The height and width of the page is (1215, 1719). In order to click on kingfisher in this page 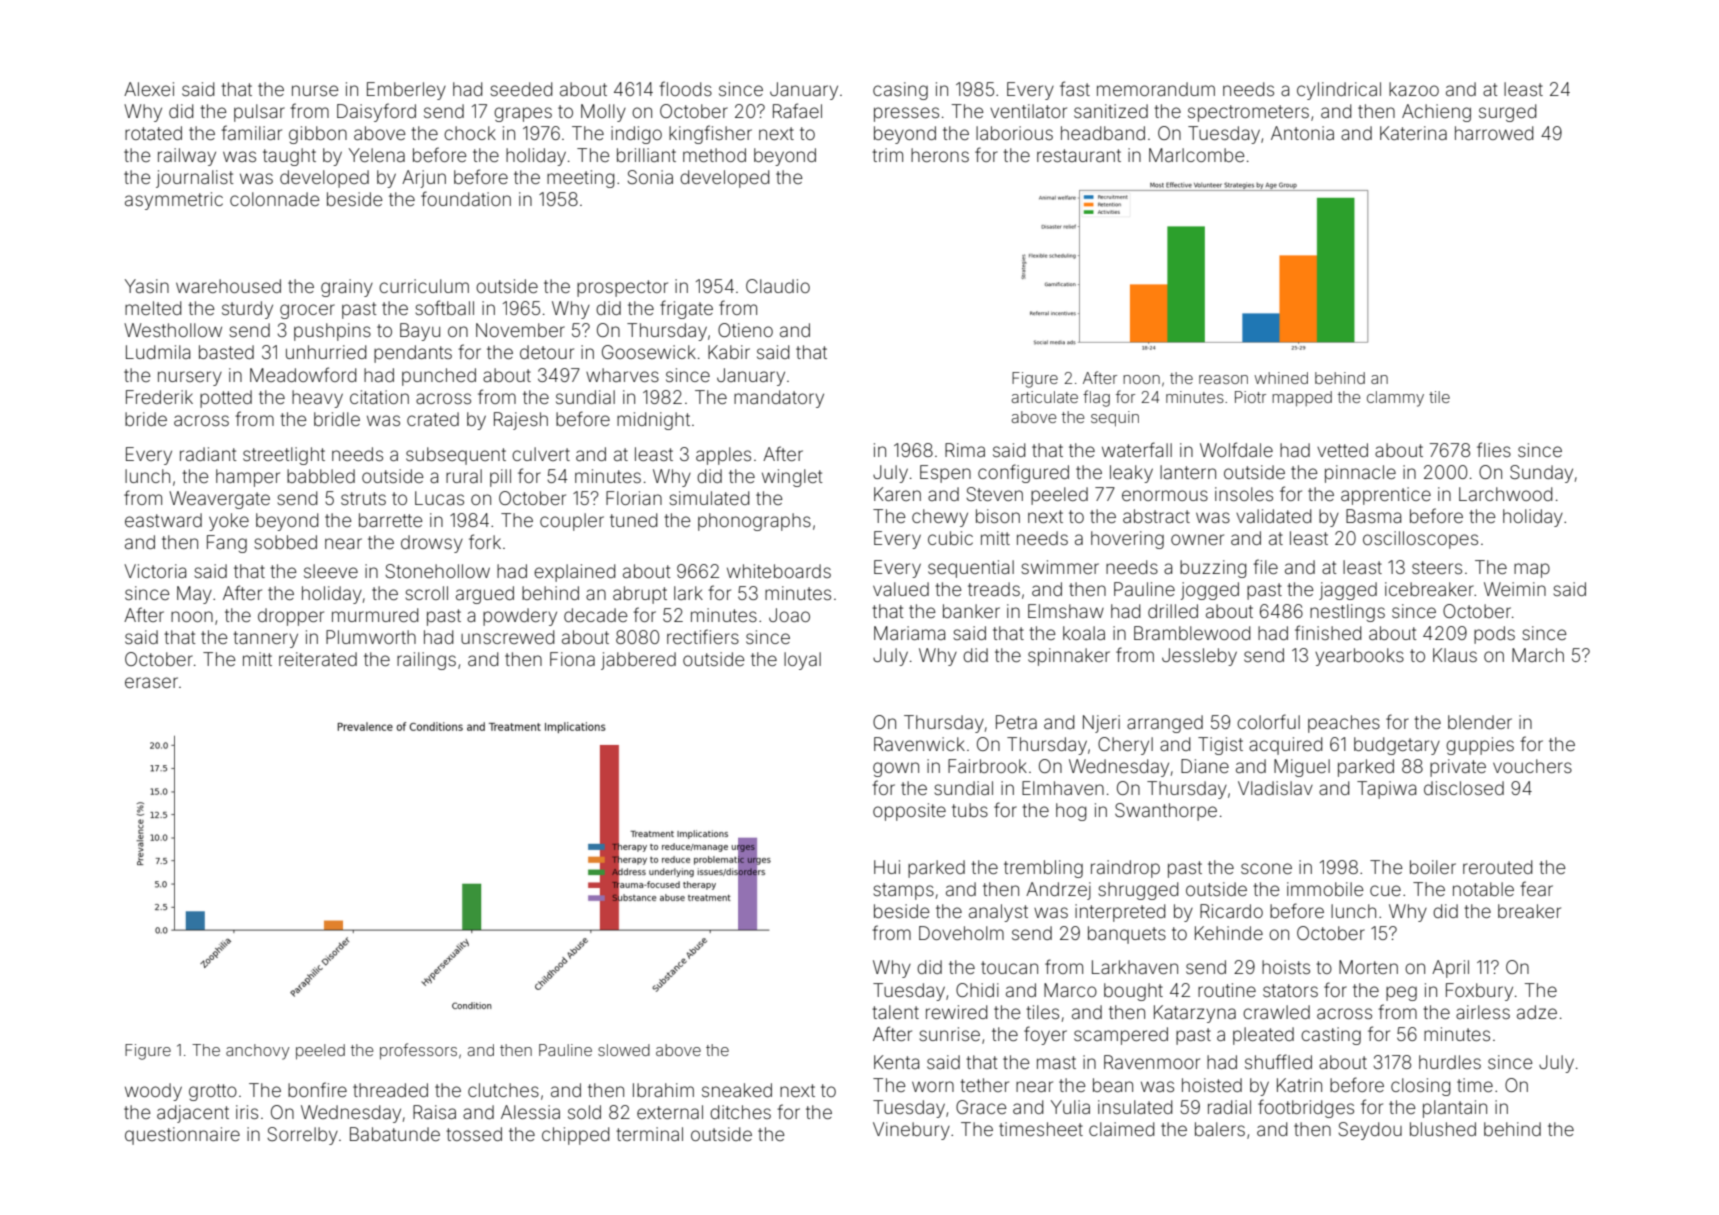, I will do `click(710, 134)`.
